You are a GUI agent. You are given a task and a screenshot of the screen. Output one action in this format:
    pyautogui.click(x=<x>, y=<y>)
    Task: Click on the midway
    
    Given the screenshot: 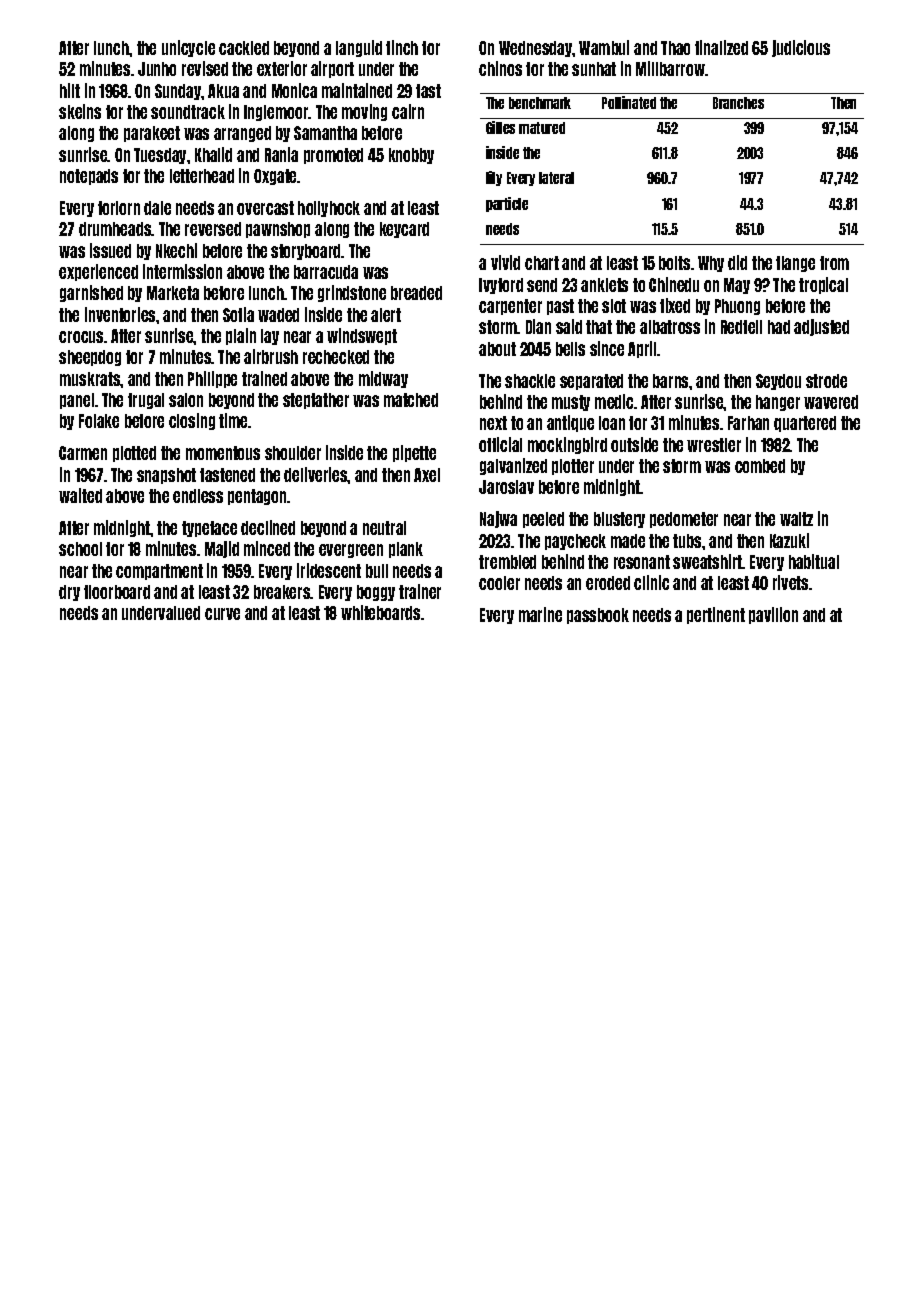 What is the action you would take?
    pyautogui.click(x=383, y=379)
